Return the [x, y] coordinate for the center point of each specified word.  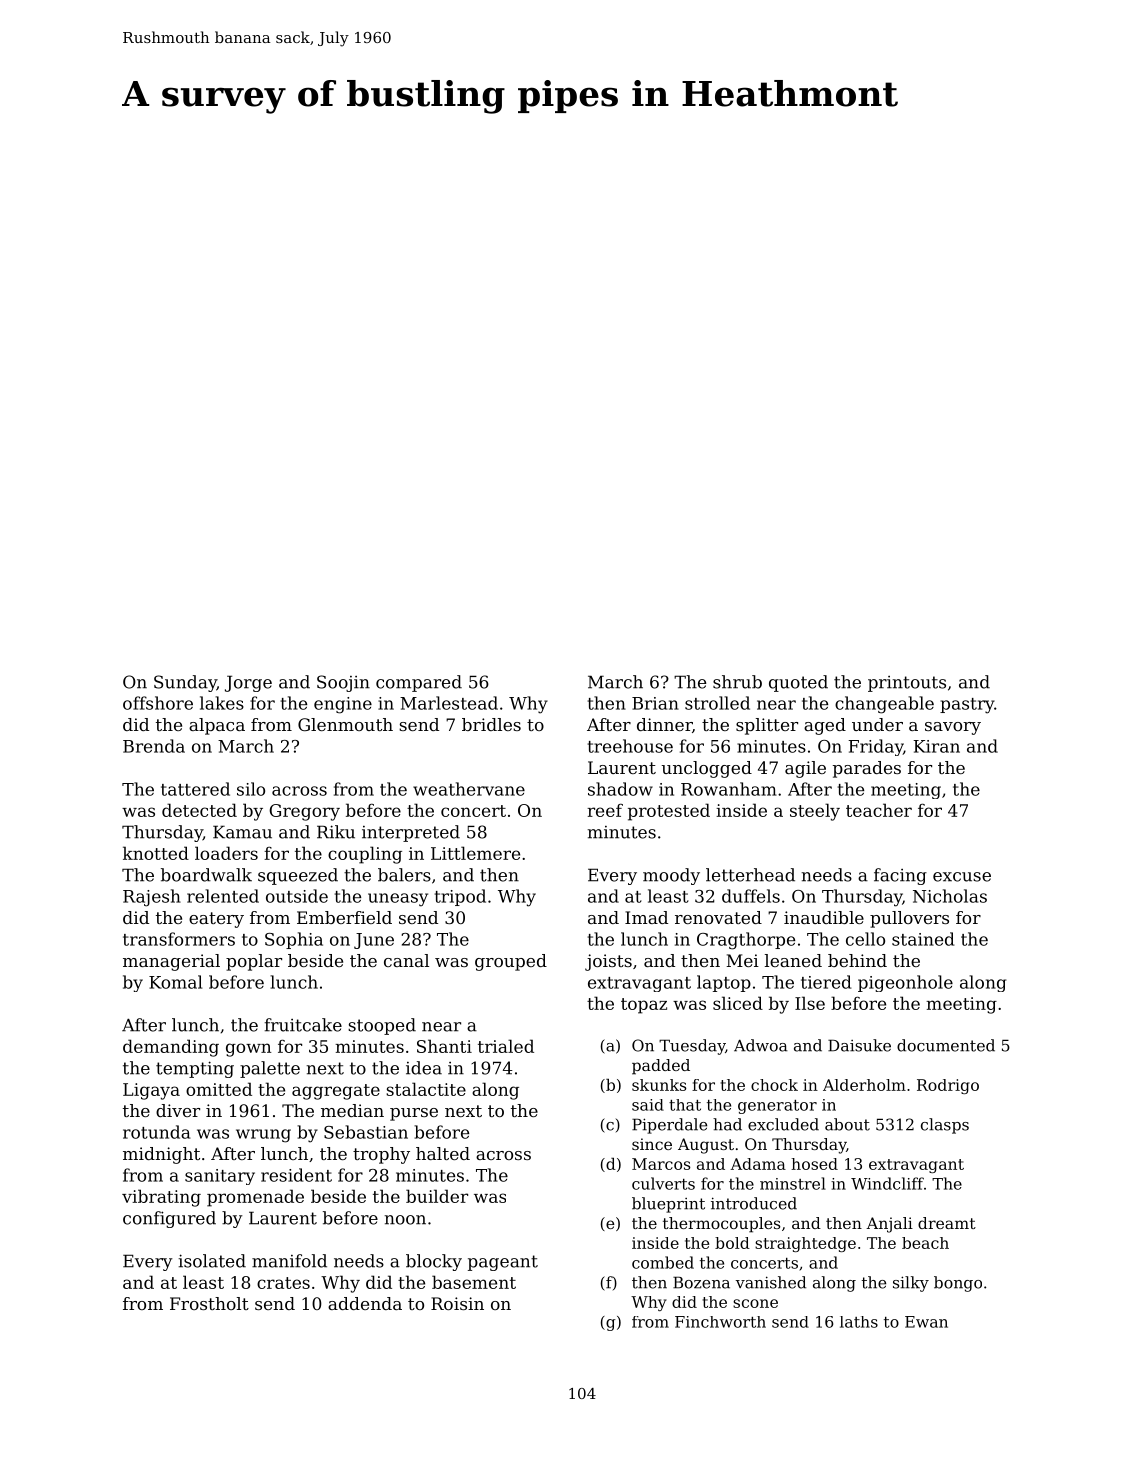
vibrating [161, 1198]
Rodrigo [948, 1086]
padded [661, 1067]
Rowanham [729, 789]
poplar [254, 962]
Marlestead [449, 703]
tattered [195, 789]
